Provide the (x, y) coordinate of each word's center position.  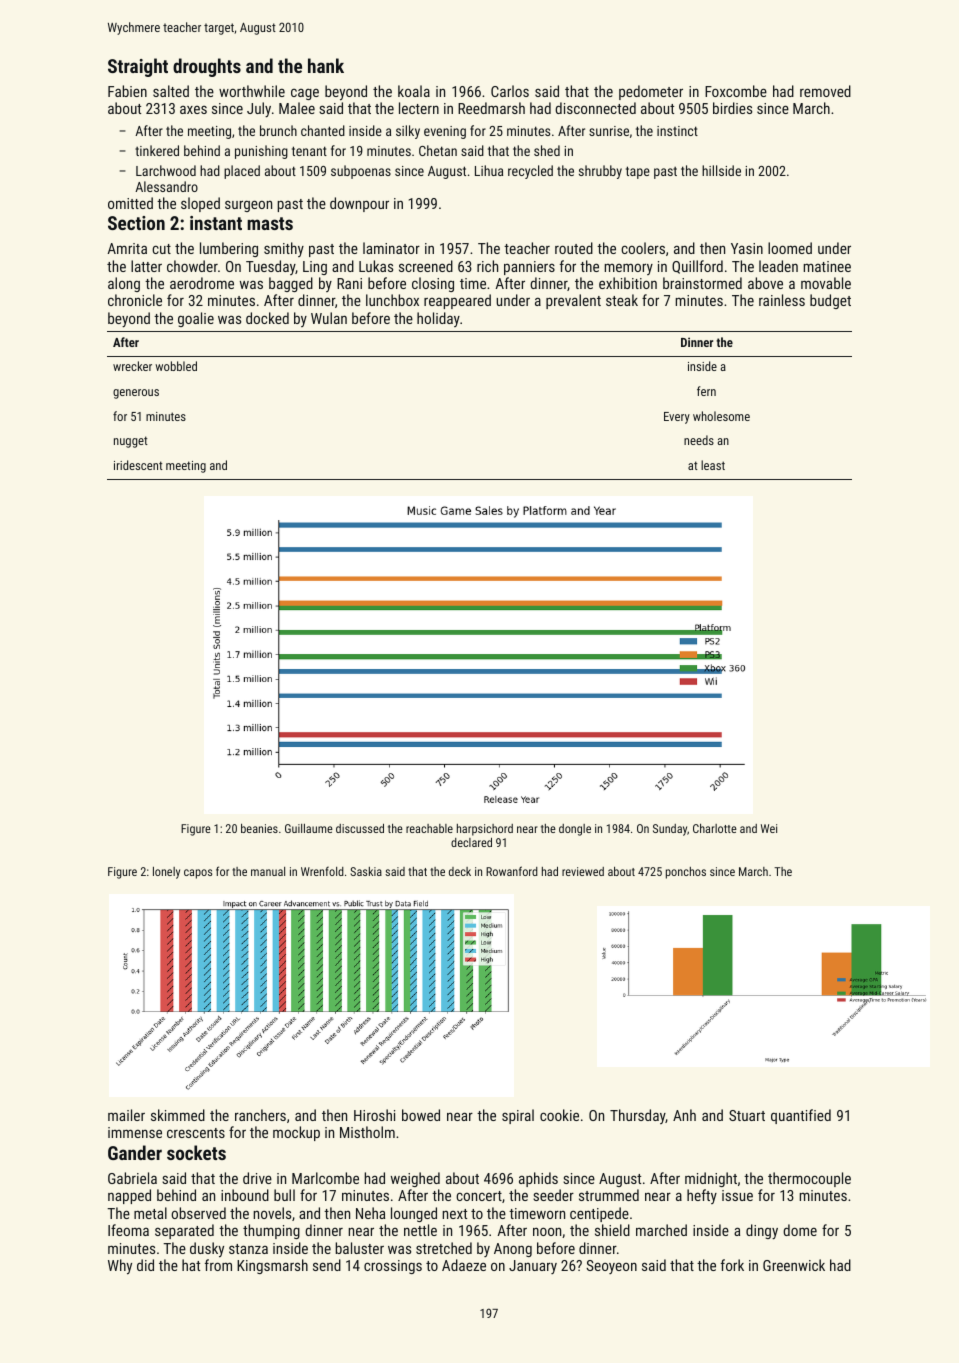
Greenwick (794, 1265)
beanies (259, 828)
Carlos (510, 91)
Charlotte (715, 828)
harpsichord (485, 830)
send (327, 1265)
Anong (513, 1250)
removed (825, 91)
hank (326, 65)
